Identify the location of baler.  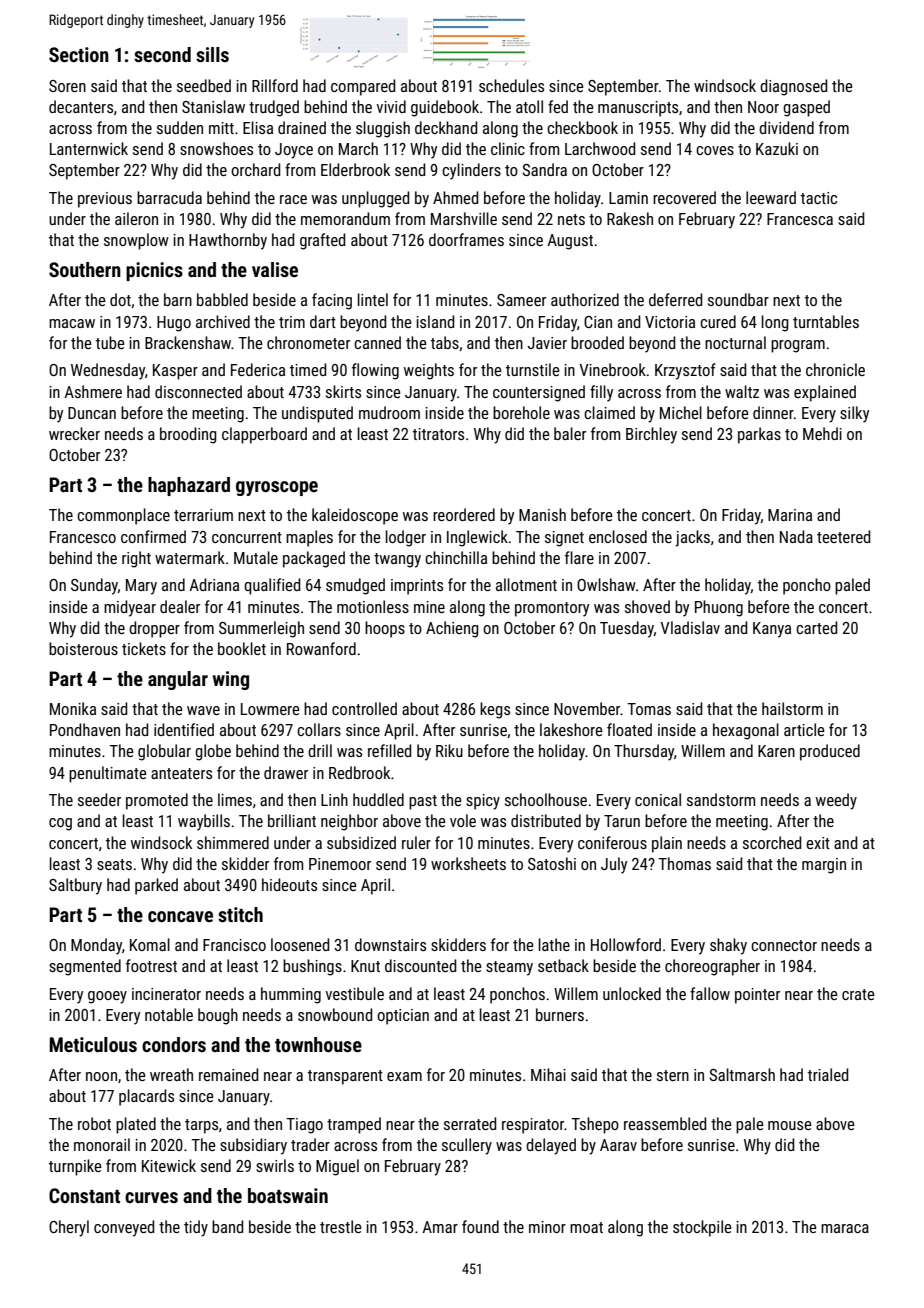
(570, 433).
